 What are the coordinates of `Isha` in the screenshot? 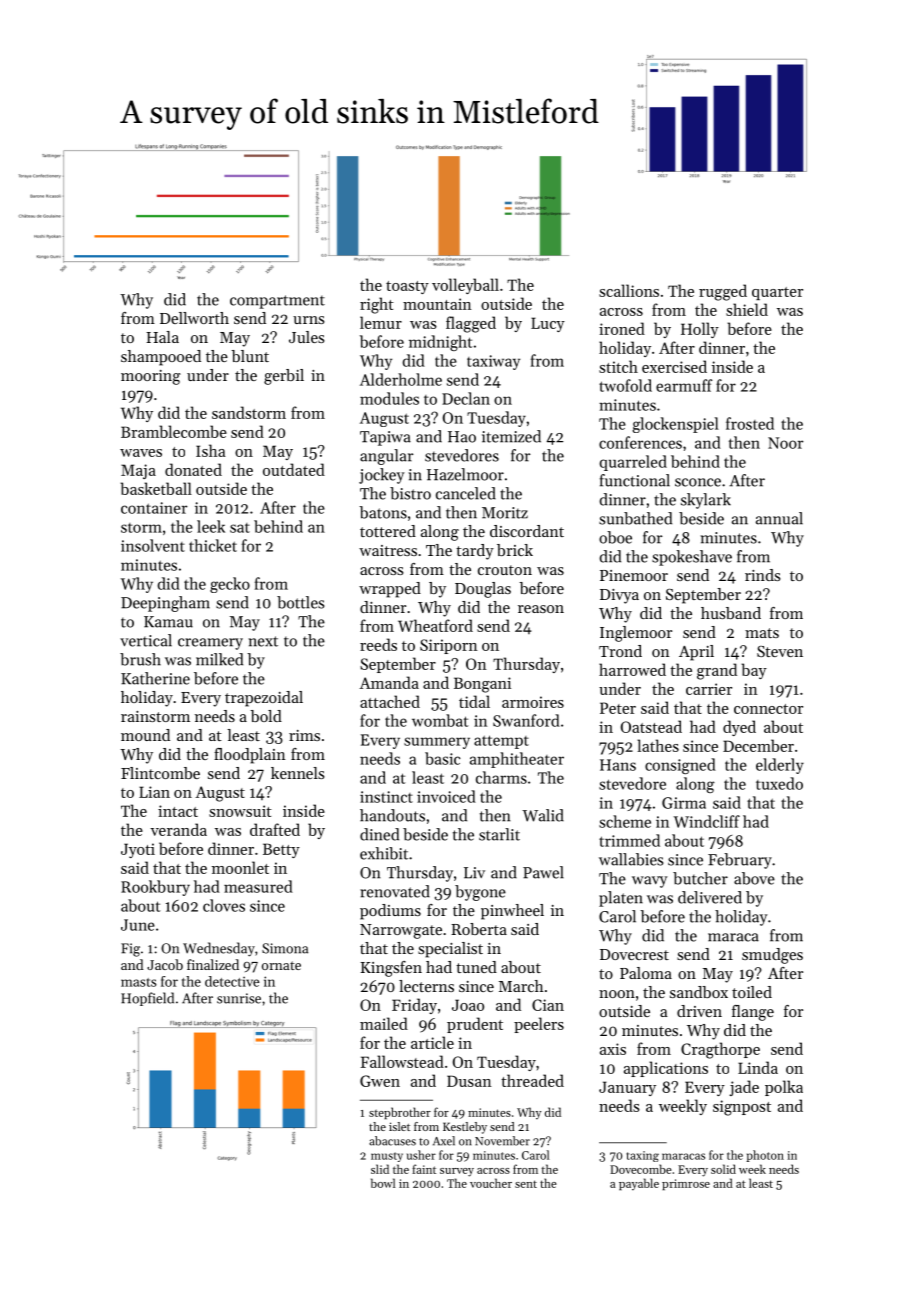 It's located at (211, 450).
